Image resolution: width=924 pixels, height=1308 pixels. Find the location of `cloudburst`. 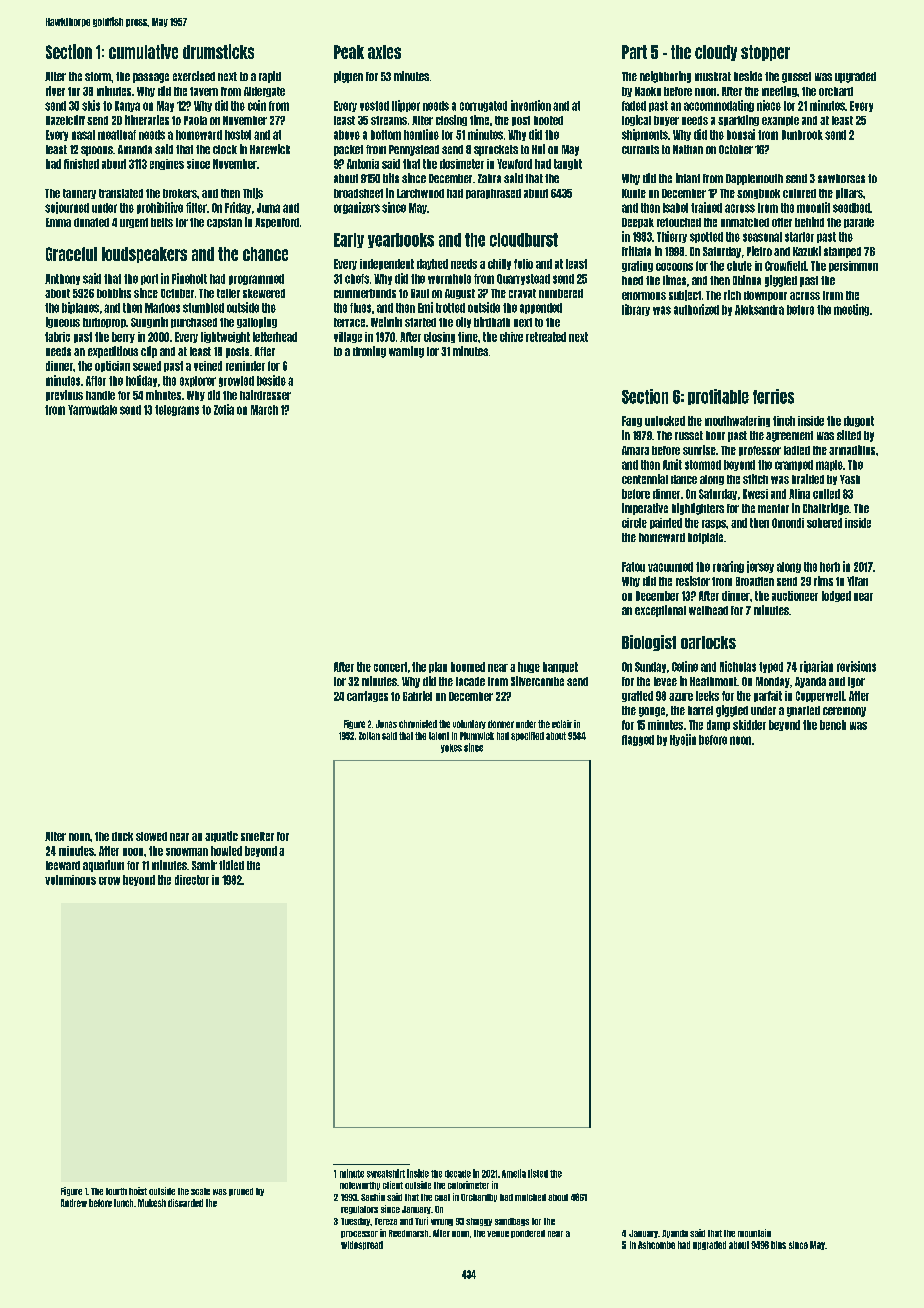

cloudburst is located at coordinates (524, 240).
